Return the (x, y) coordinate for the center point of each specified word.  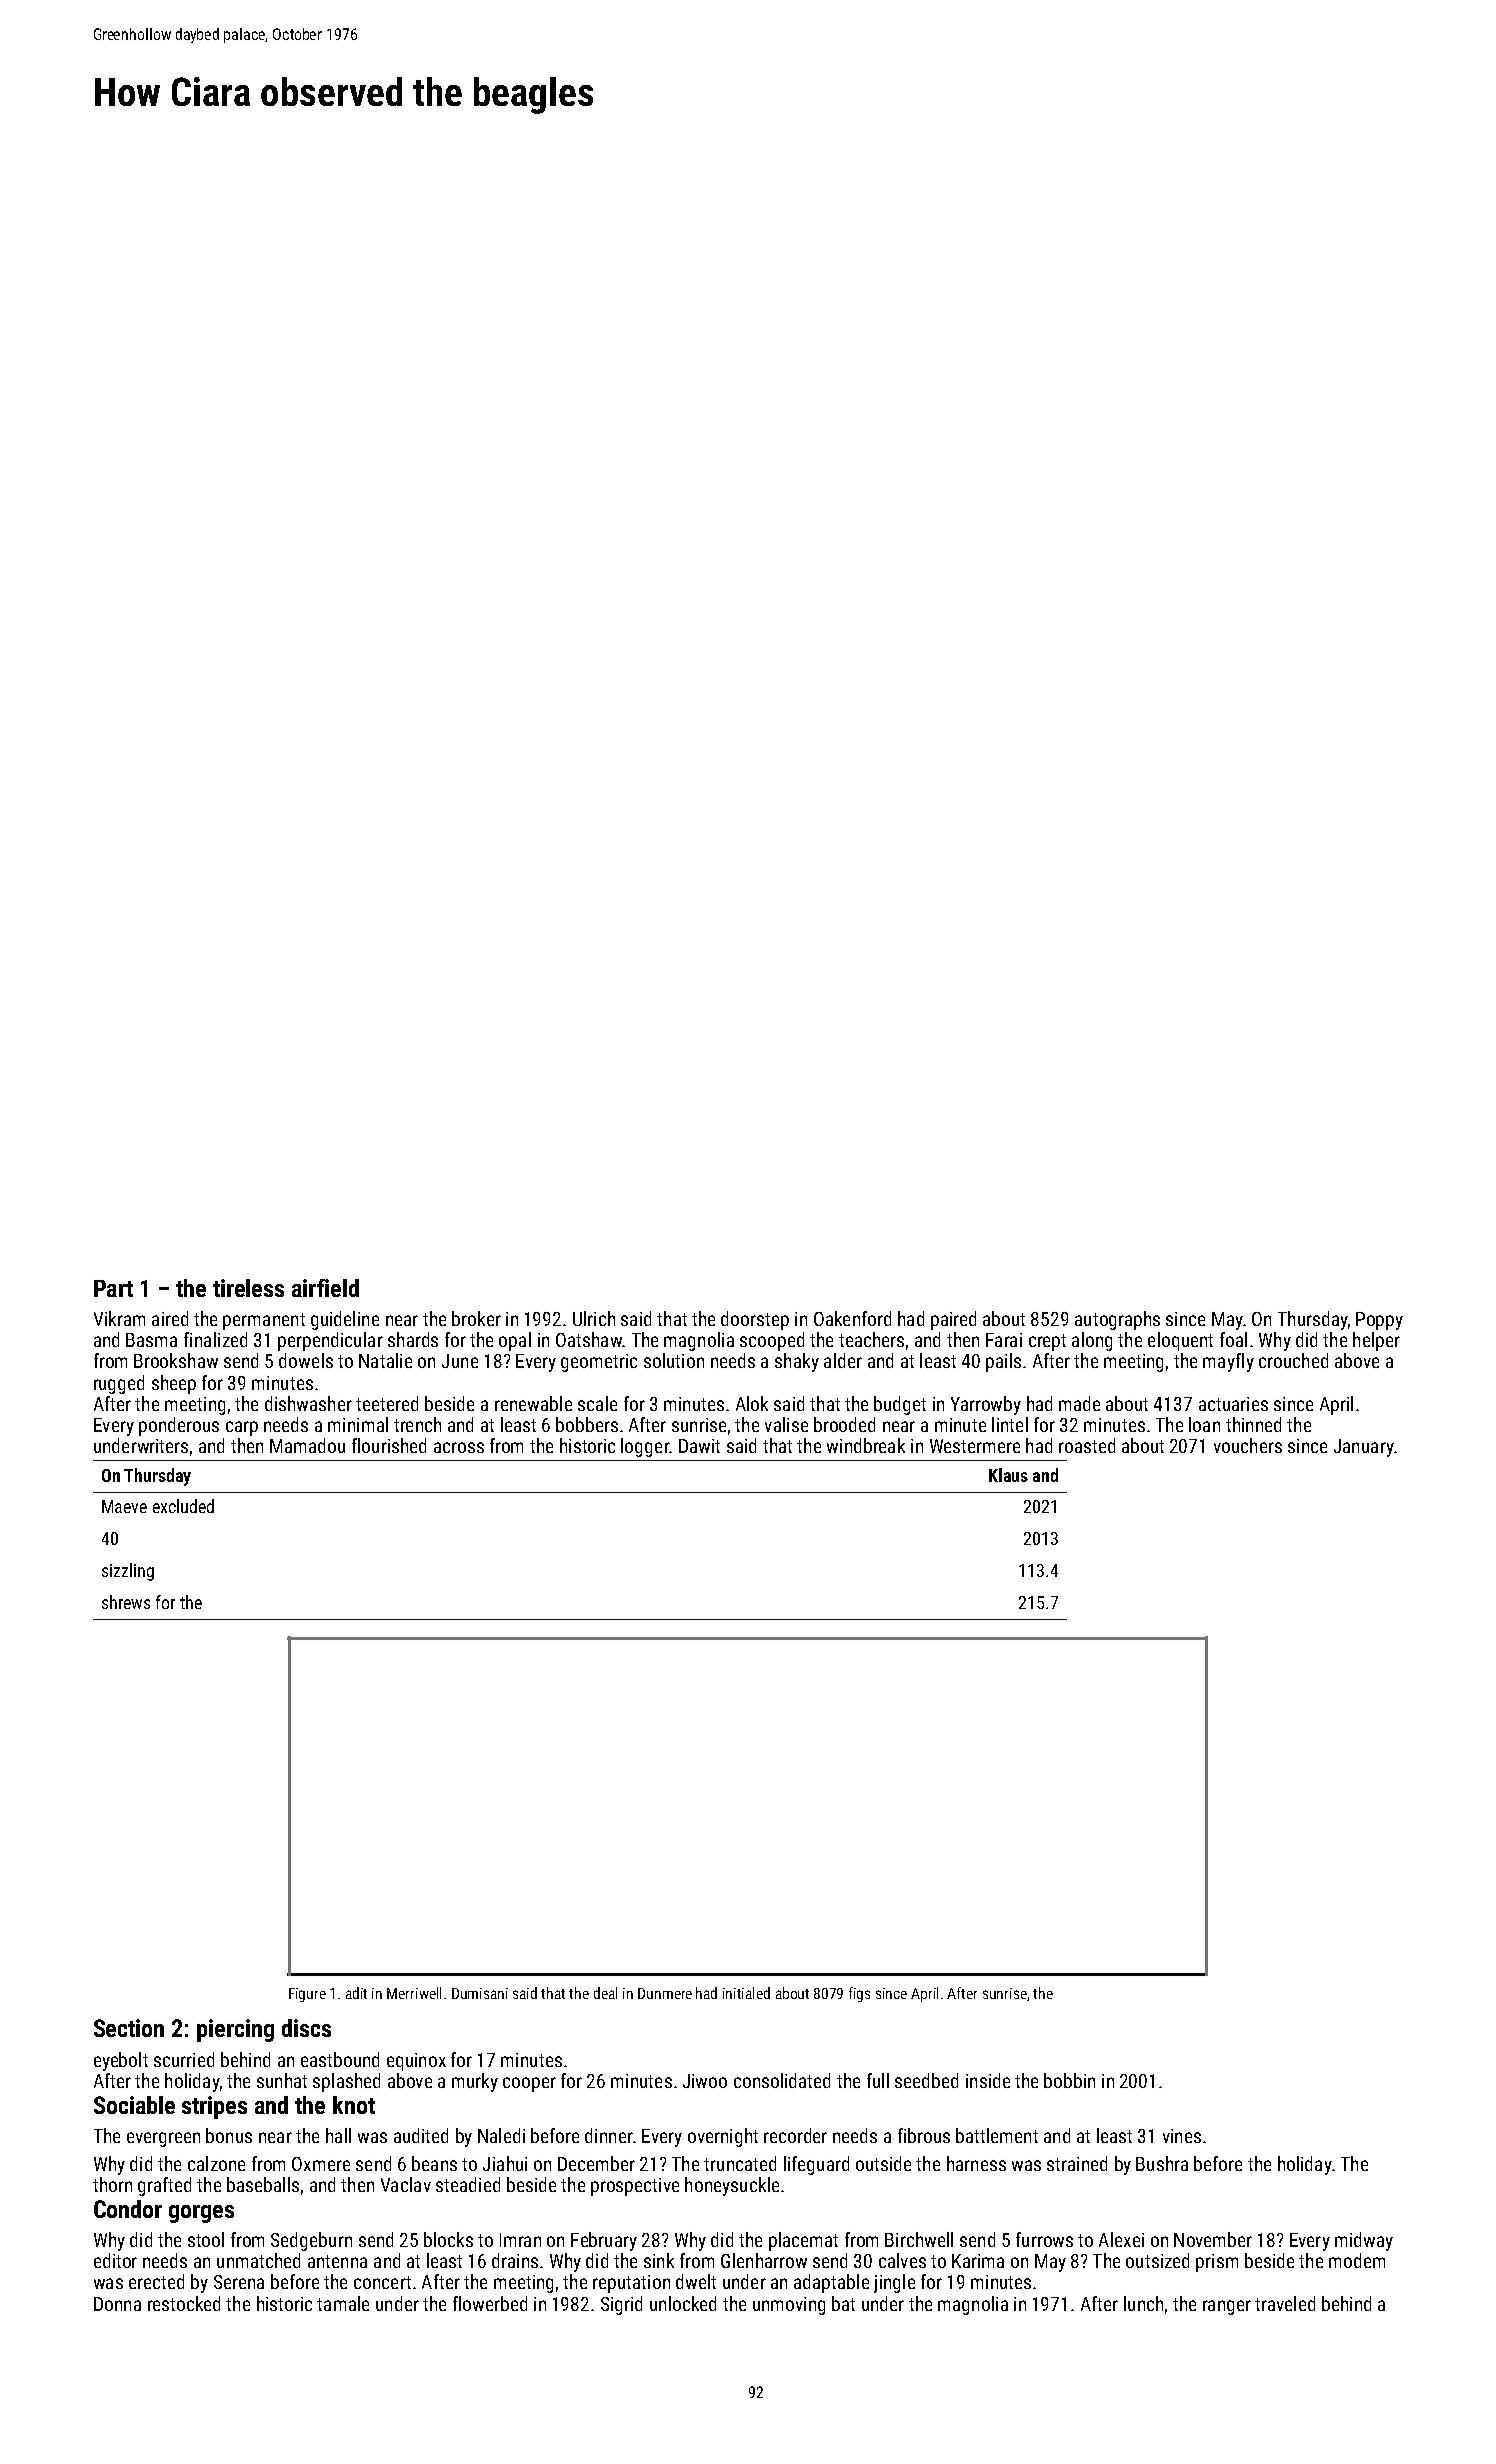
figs (859, 1994)
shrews (126, 1602)
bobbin (1069, 2080)
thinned (1253, 1424)
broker (476, 1318)
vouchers (1248, 1445)
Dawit (699, 1446)
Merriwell (414, 1993)
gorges (201, 2214)
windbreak (866, 1445)
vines (1182, 2136)
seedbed (926, 2080)
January (1364, 1448)
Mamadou (307, 1445)
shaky (797, 1362)
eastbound (340, 2059)
